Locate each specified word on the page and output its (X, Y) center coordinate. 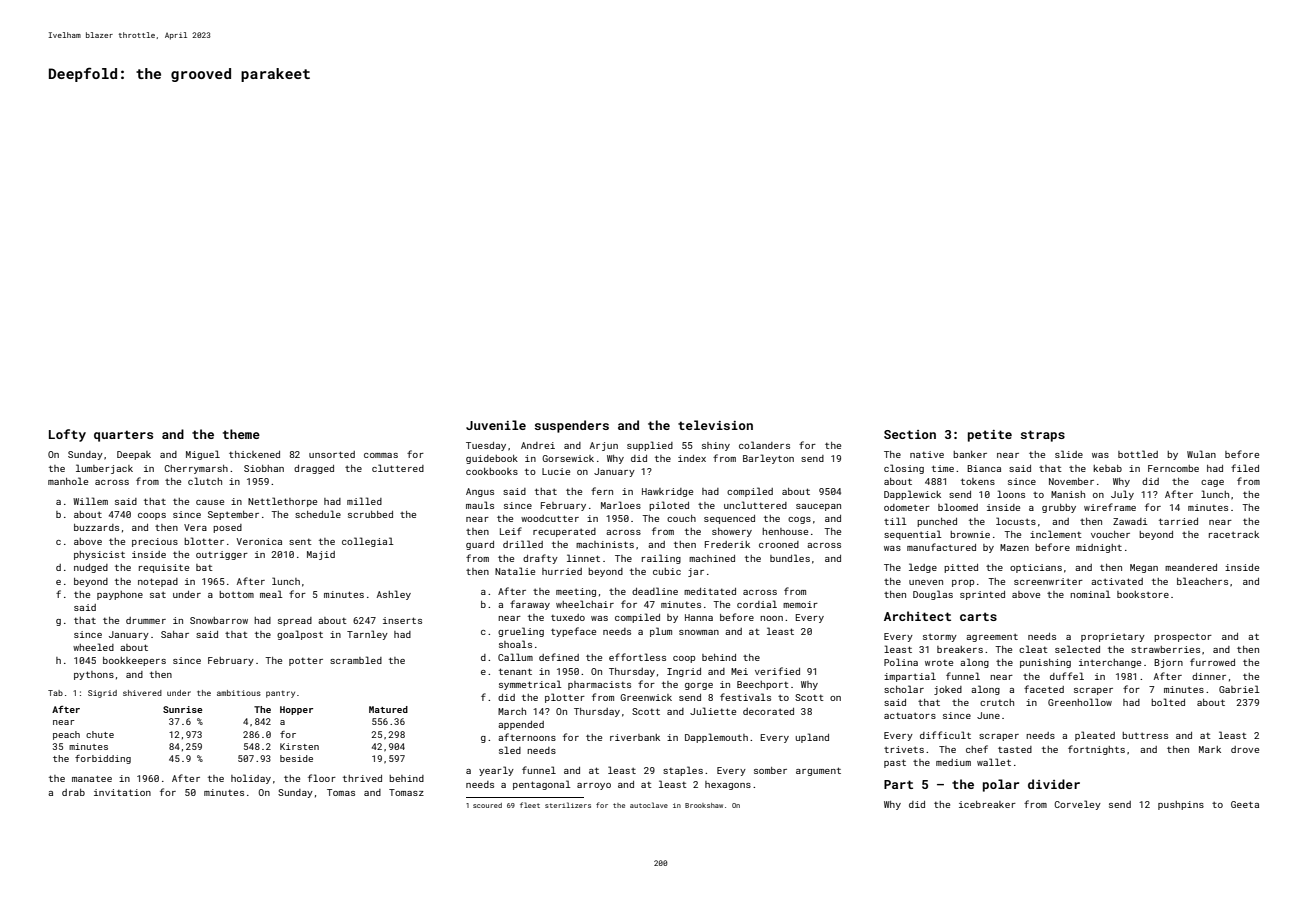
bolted (1168, 702)
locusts (1016, 521)
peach (66, 735)
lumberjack (104, 469)
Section (910, 434)
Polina (901, 662)
